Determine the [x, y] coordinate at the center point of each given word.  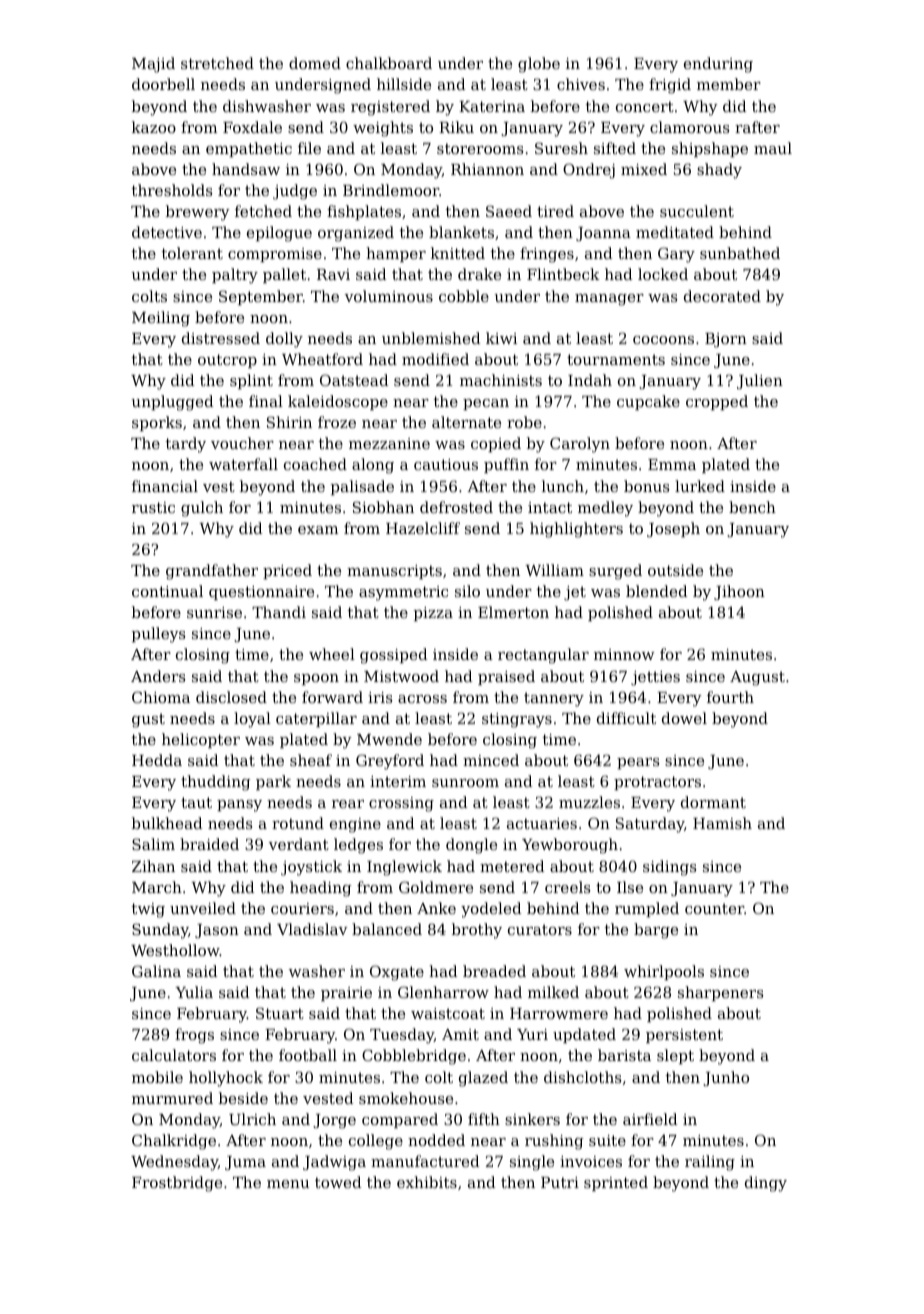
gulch [202, 509]
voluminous [389, 296]
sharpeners [720, 993]
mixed [644, 169]
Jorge [334, 1121]
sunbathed [740, 253]
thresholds [172, 190]
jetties [655, 678]
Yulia [194, 992]
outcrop [227, 361]
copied [496, 444]
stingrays [517, 720]
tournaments [616, 359]
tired [555, 211]
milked [553, 992]
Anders [158, 676]
